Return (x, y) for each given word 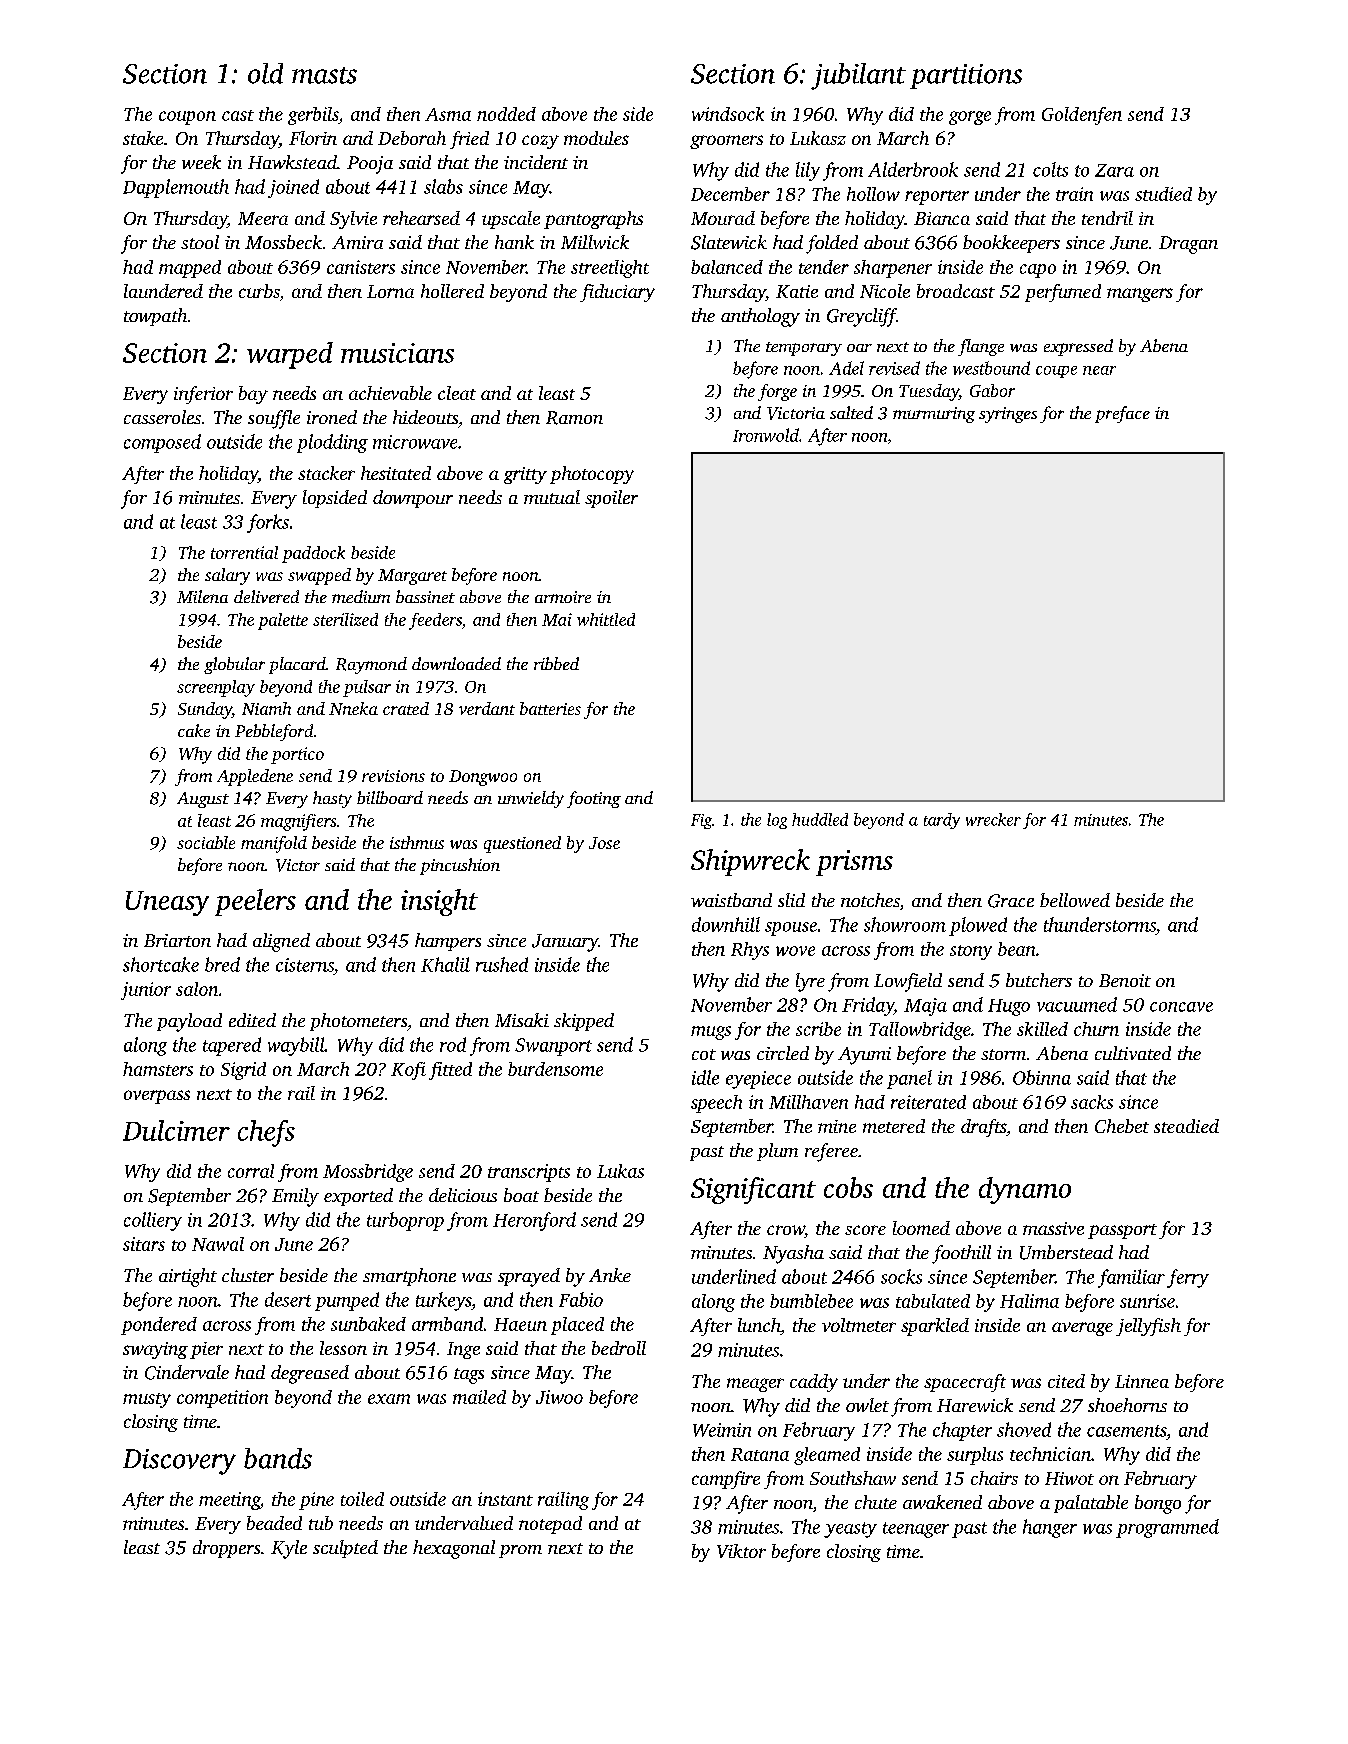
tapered (232, 1046)
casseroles (162, 417)
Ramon (574, 418)
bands (278, 1458)
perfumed (1063, 293)
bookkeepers (1011, 244)
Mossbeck (283, 242)
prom (520, 1551)
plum (777, 1152)
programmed (1167, 1528)
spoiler (611, 499)
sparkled (935, 1327)
